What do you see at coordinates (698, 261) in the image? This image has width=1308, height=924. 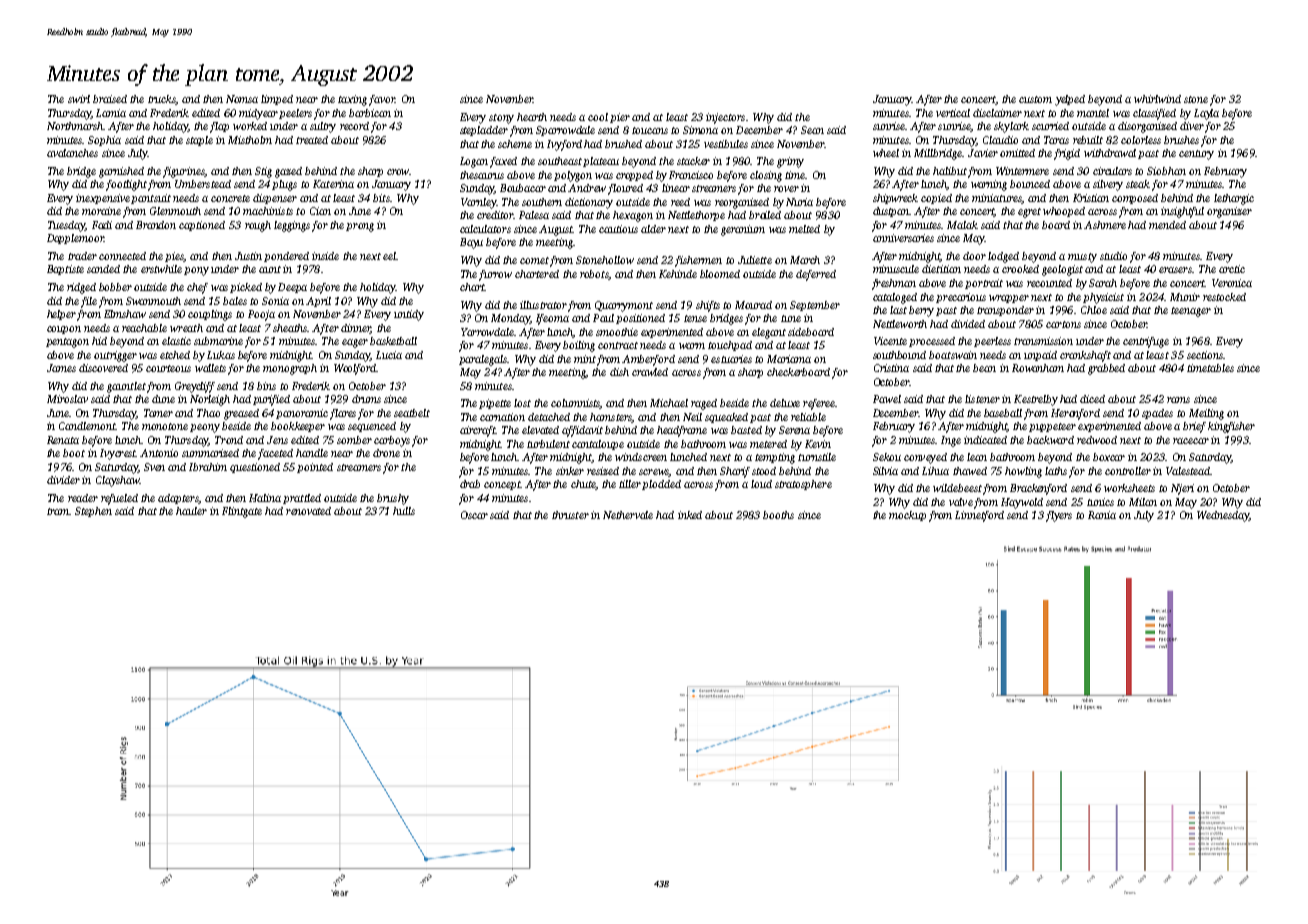 I see `fishermen` at bounding box center [698, 261].
